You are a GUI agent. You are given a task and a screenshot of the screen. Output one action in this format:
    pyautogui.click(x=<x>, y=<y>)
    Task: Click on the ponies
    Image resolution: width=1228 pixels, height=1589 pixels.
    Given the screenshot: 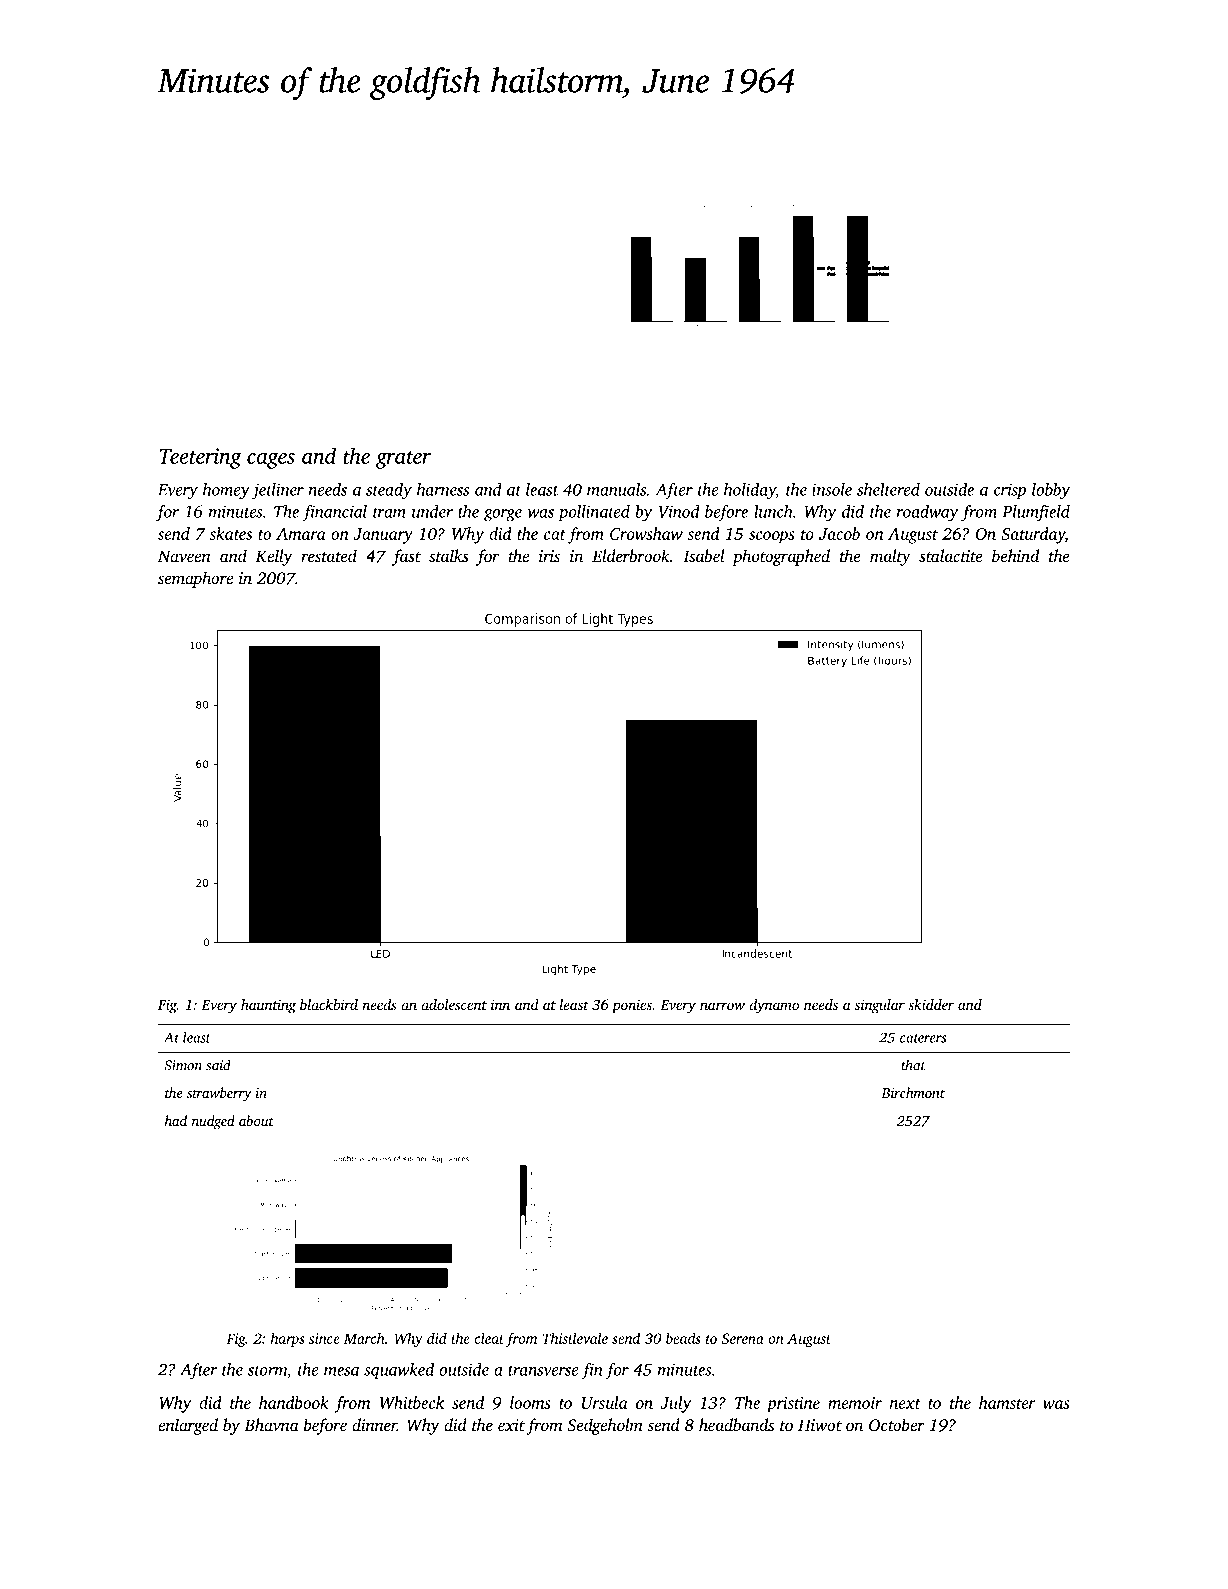 What is the action you would take?
    pyautogui.click(x=632, y=1006)
